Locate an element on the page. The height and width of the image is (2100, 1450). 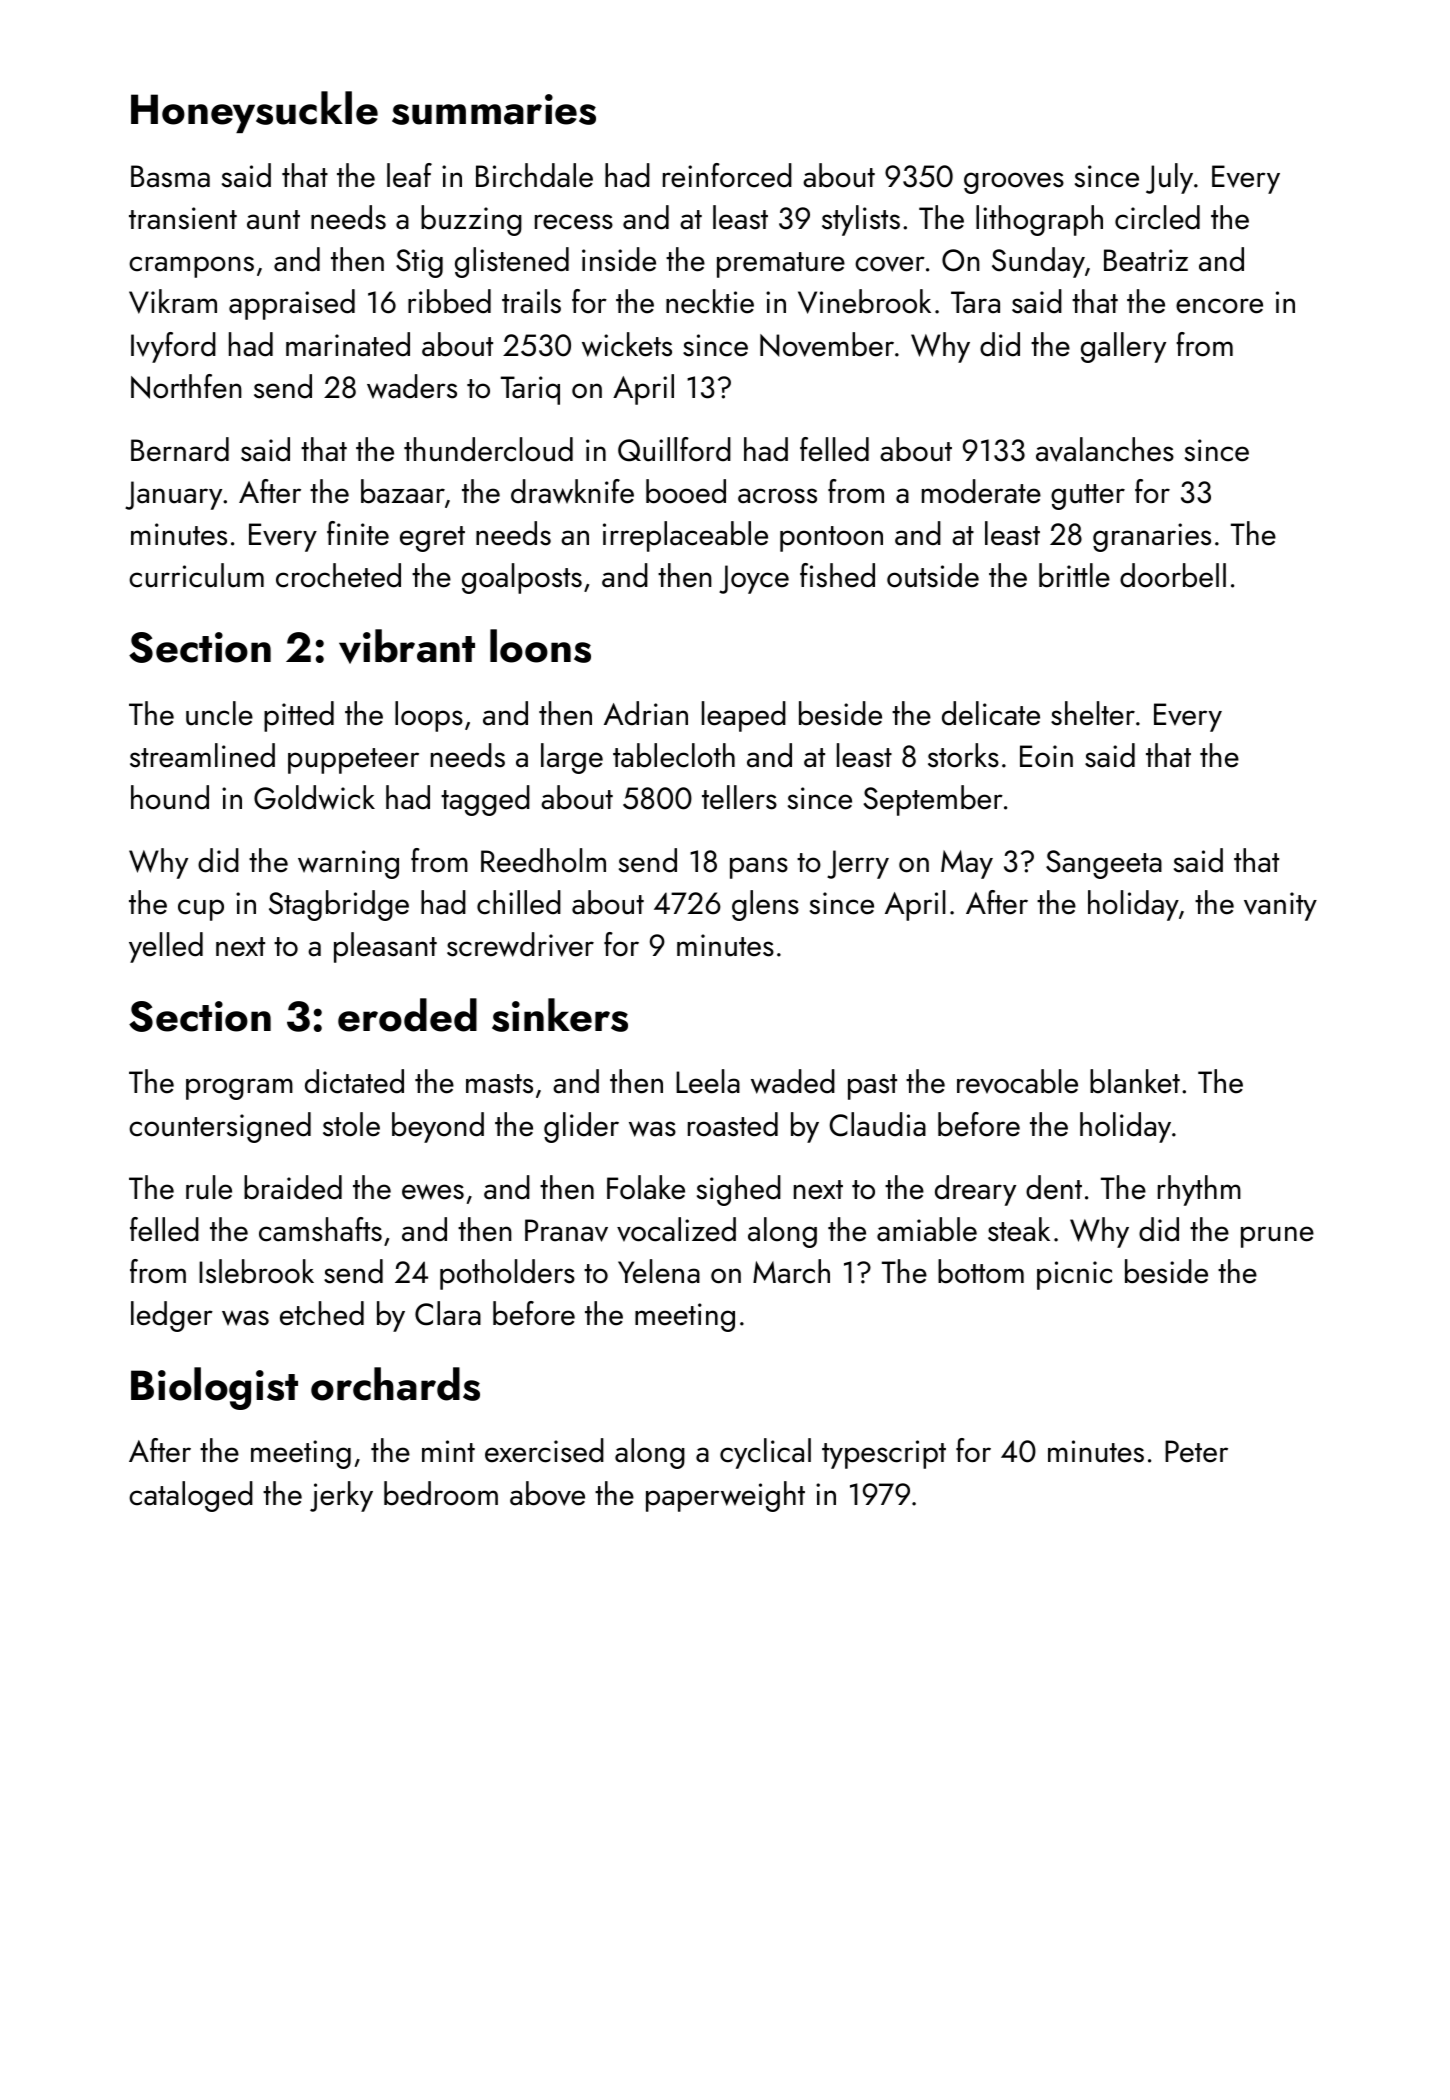
Yelena is located at coordinates (659, 1271).
